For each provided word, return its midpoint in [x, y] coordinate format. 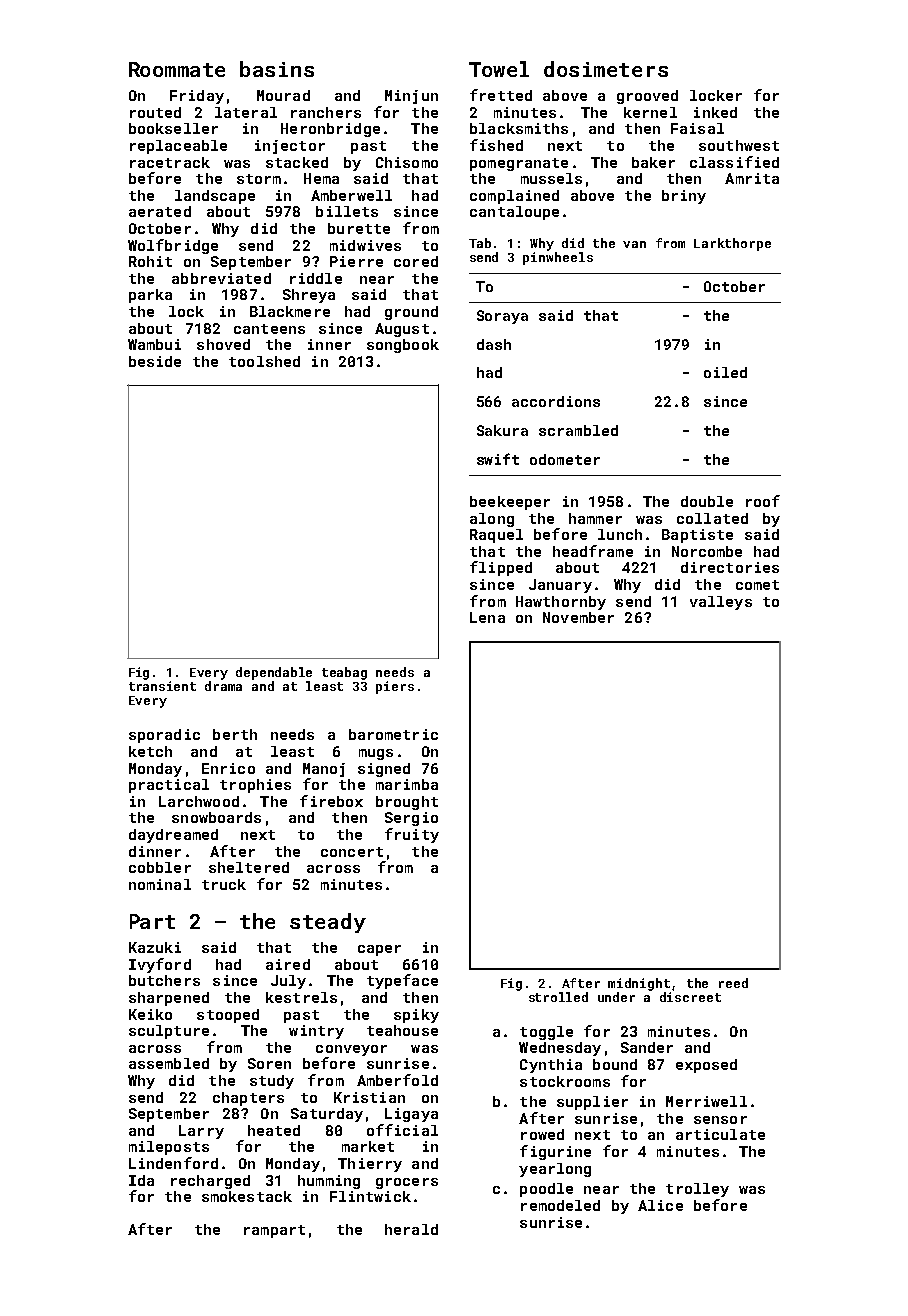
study [272, 1082]
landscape [215, 197]
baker [653, 162]
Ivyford [160, 965]
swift [498, 459]
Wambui [154, 344]
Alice [660, 1205]
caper [379, 950]
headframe [593, 551]
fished [496, 145]
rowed [542, 1134]
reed [733, 983]
